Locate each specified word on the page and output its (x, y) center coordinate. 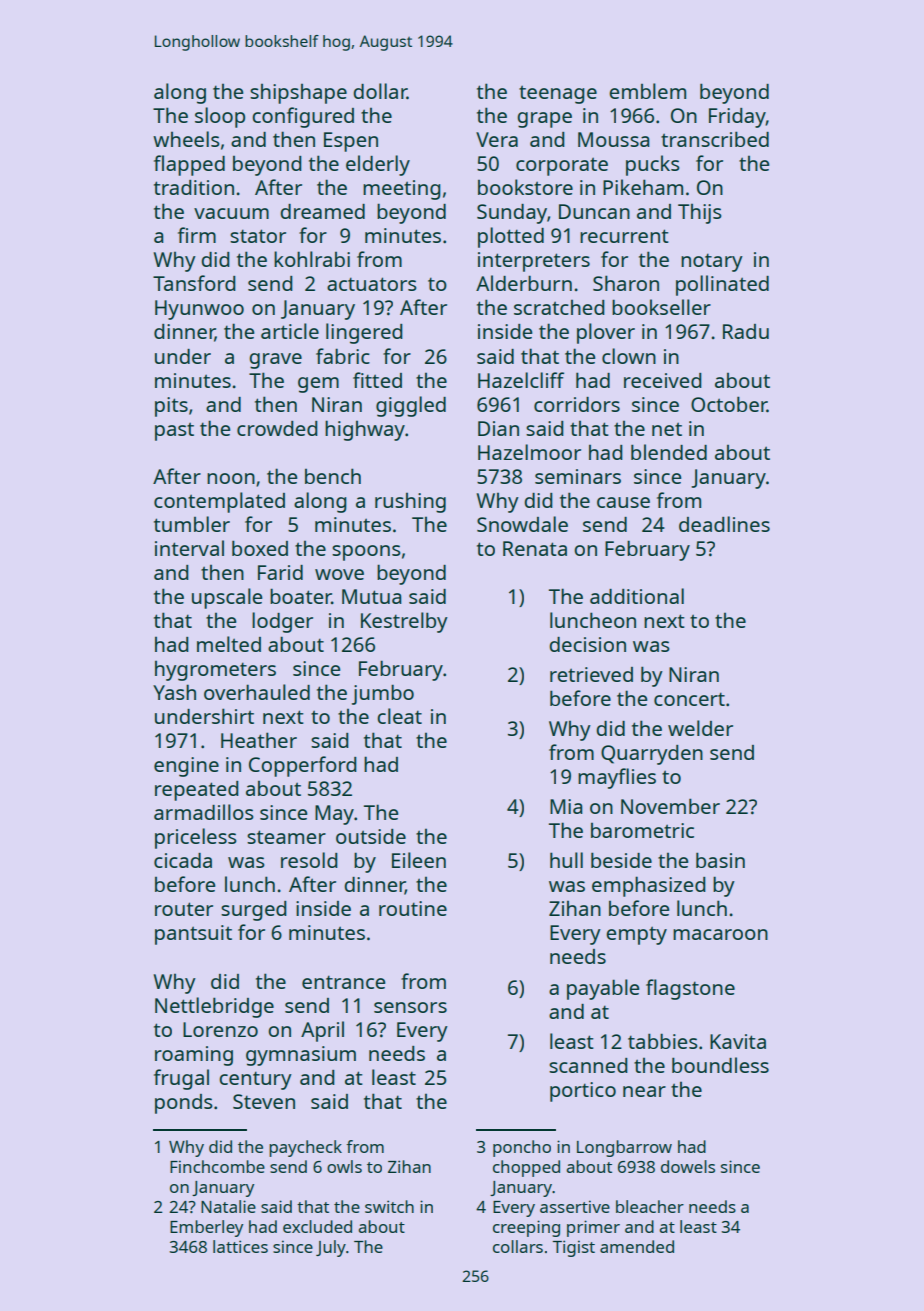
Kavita (738, 1041)
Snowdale (522, 524)
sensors (410, 1007)
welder (700, 728)
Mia (566, 806)
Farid (280, 572)
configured (303, 117)
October (729, 404)
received (663, 380)
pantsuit (193, 935)
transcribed (715, 139)
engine (186, 767)
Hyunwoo (199, 310)
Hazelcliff (521, 380)
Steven (264, 1101)
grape (544, 120)
